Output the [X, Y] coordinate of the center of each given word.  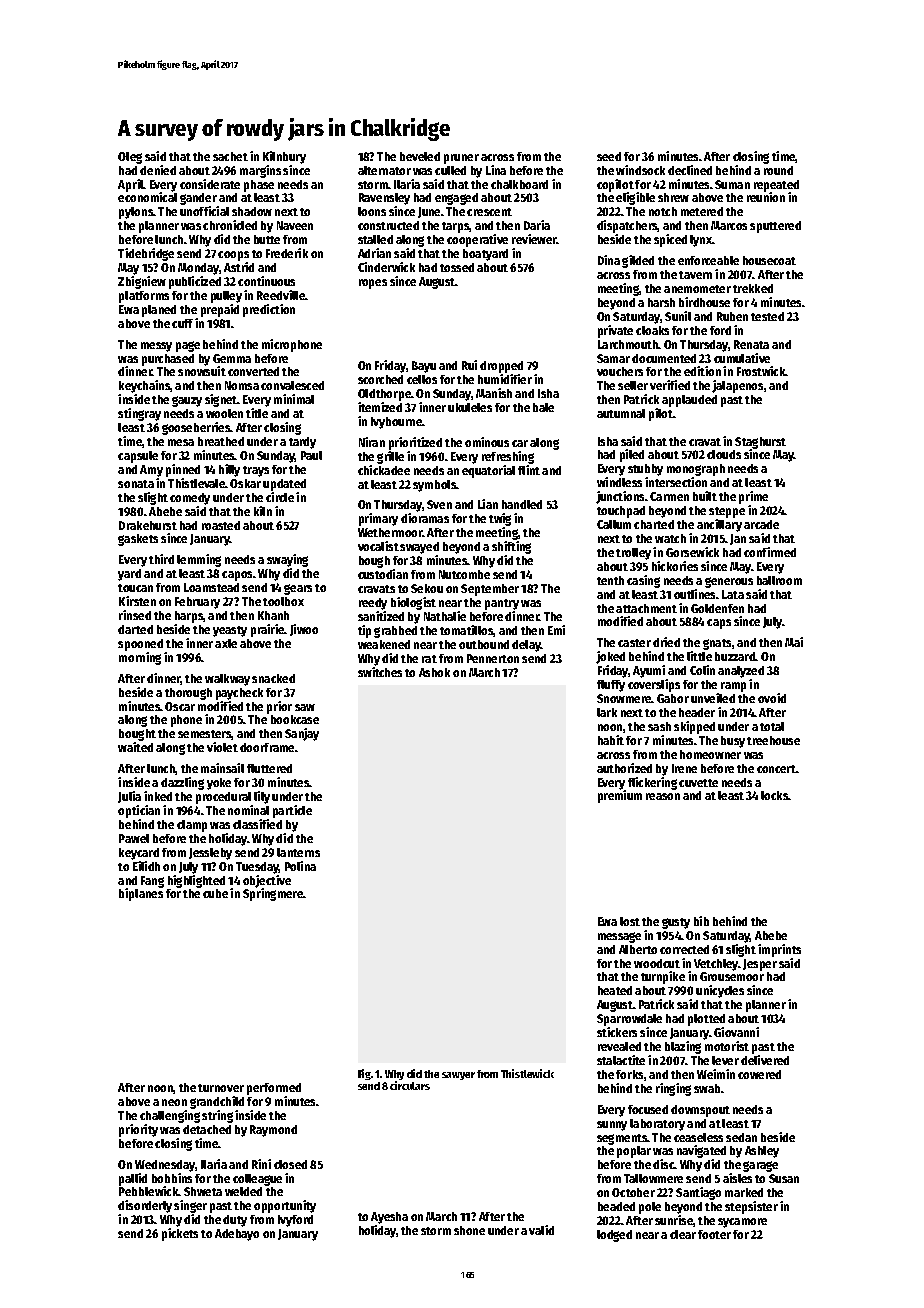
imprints [779, 950]
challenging [170, 1116]
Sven [439, 504]
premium [620, 796]
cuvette [698, 783]
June [429, 212]
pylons [136, 213]
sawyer [458, 1076]
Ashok [434, 672]
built [705, 496]
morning [140, 658]
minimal [294, 399]
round [778, 170]
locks [775, 795]
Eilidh [146, 866]
